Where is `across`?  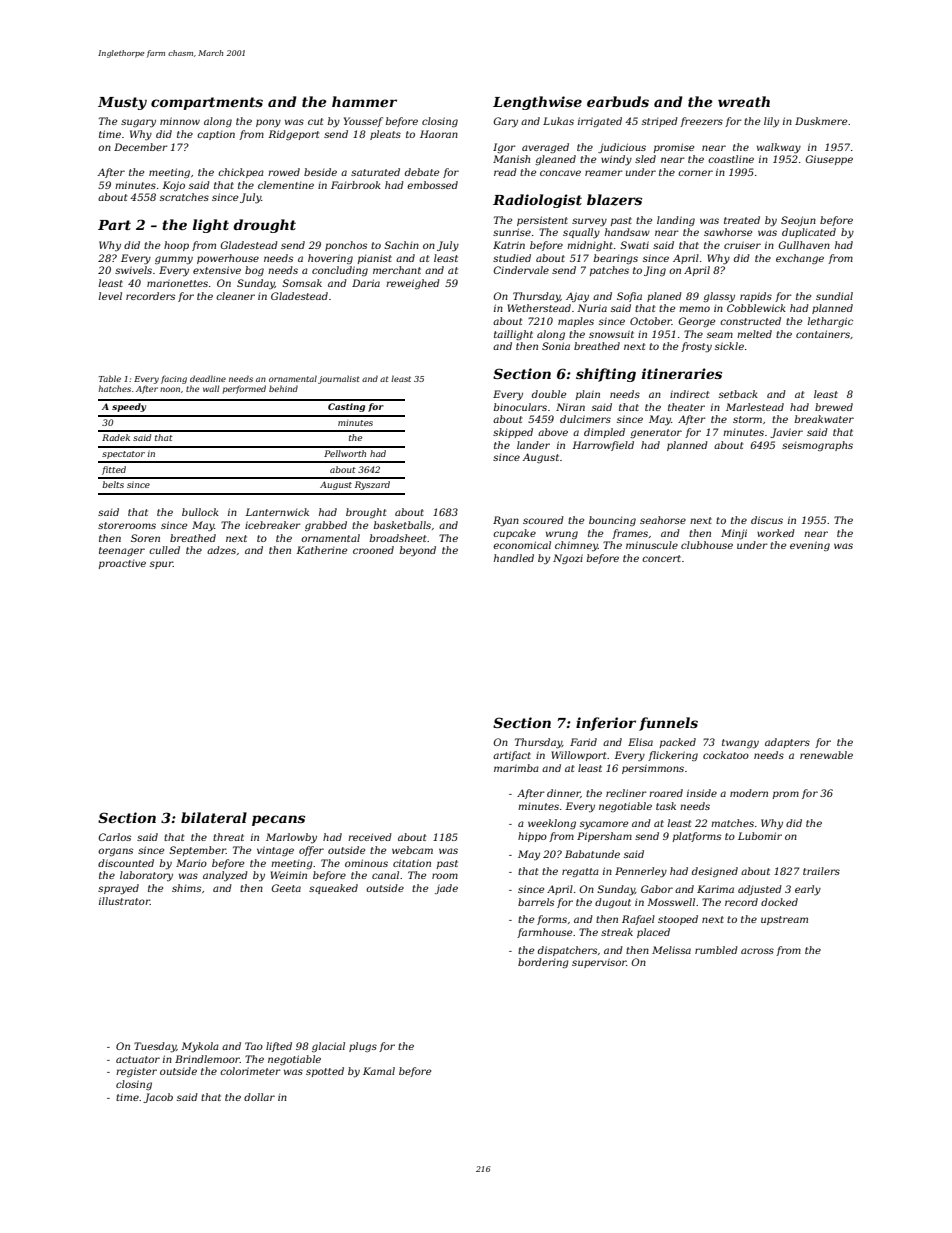 across is located at coordinates (757, 951).
